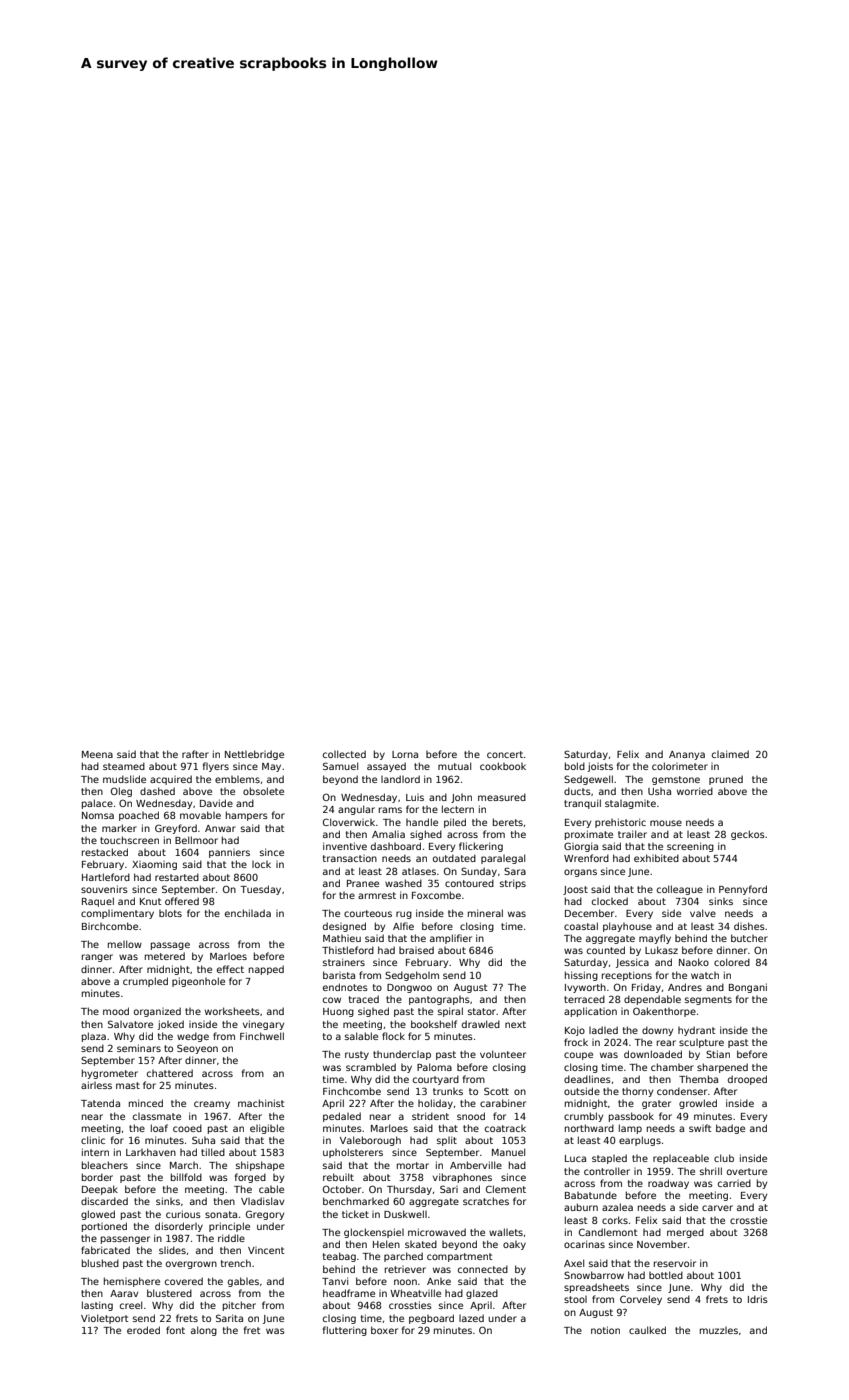 This screenshot has width=849, height=1400. What do you see at coordinates (344, 754) in the screenshot?
I see `collected` at bounding box center [344, 754].
